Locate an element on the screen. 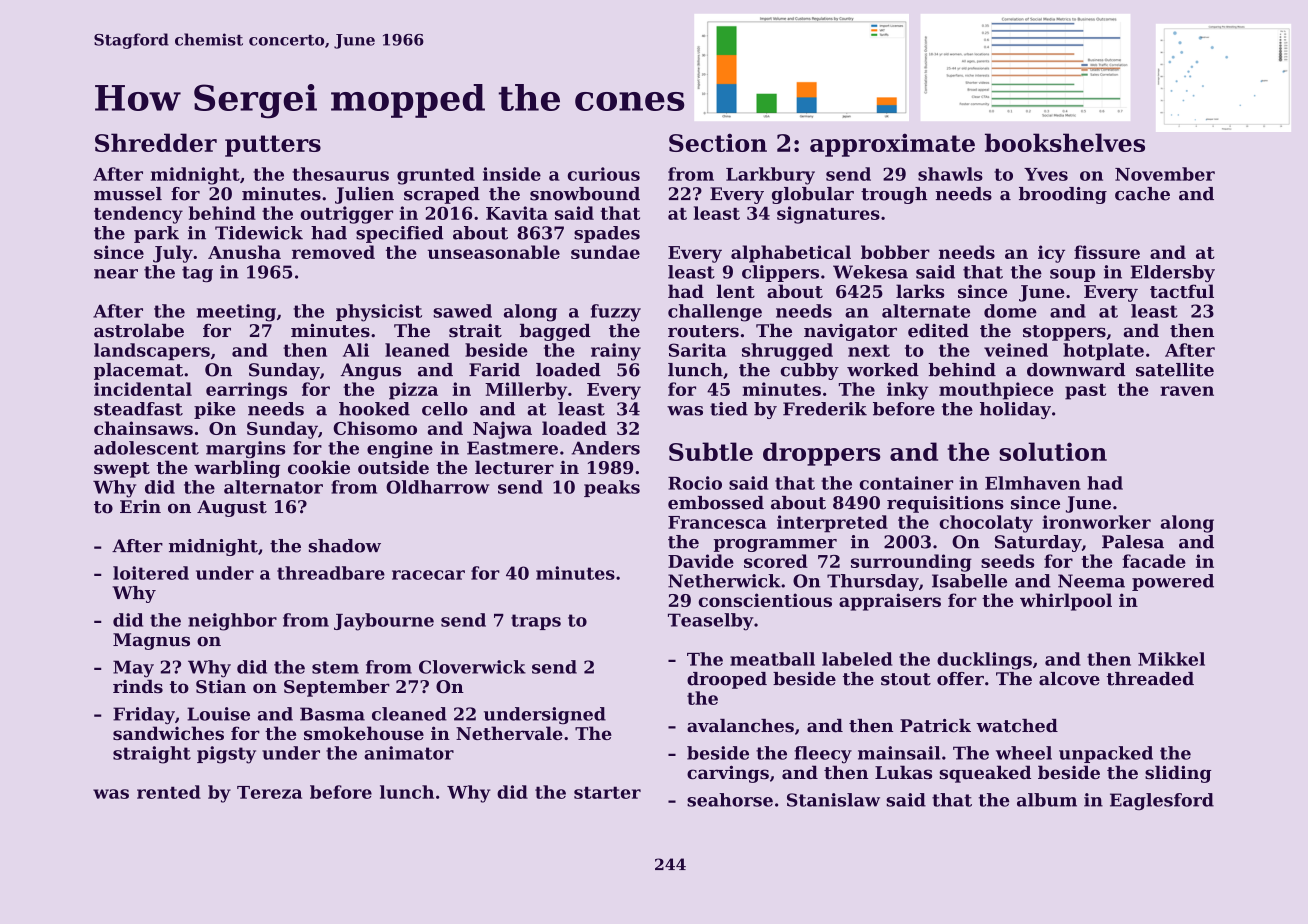 This screenshot has height=924, width=1308. Tereza is located at coordinates (269, 792).
